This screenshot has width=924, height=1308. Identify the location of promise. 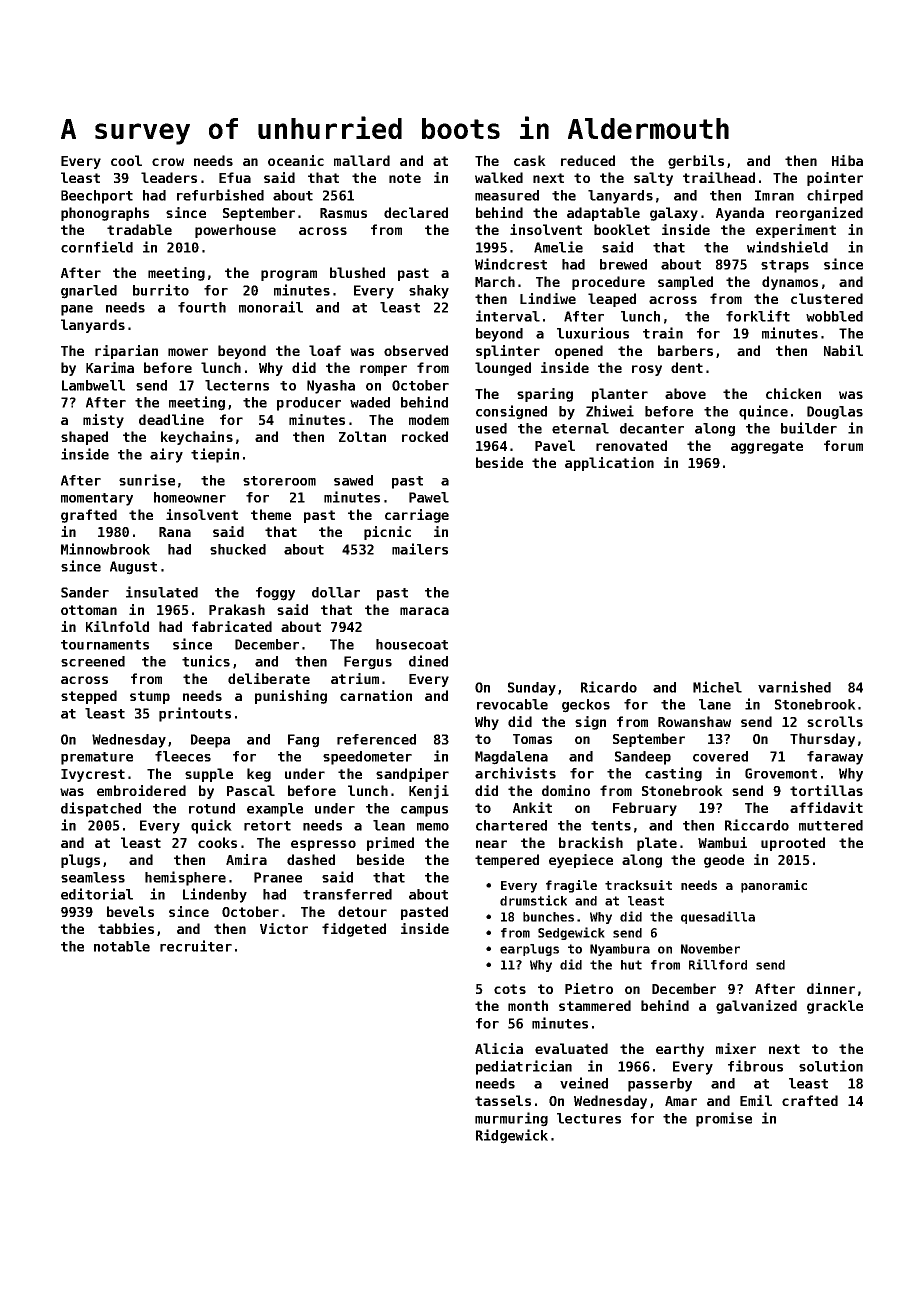
(724, 1119).
